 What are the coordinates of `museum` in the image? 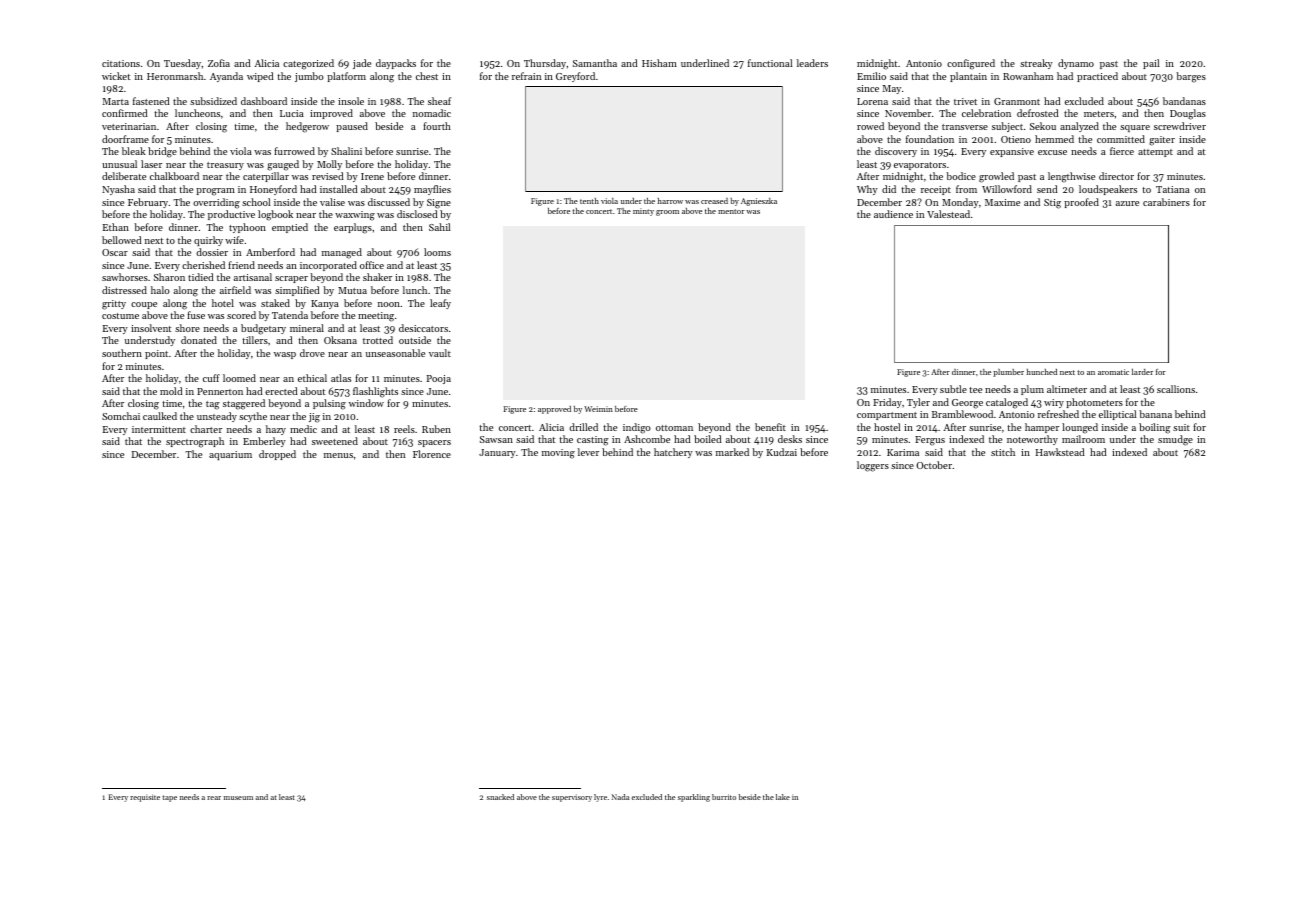 It's located at (238, 798).
